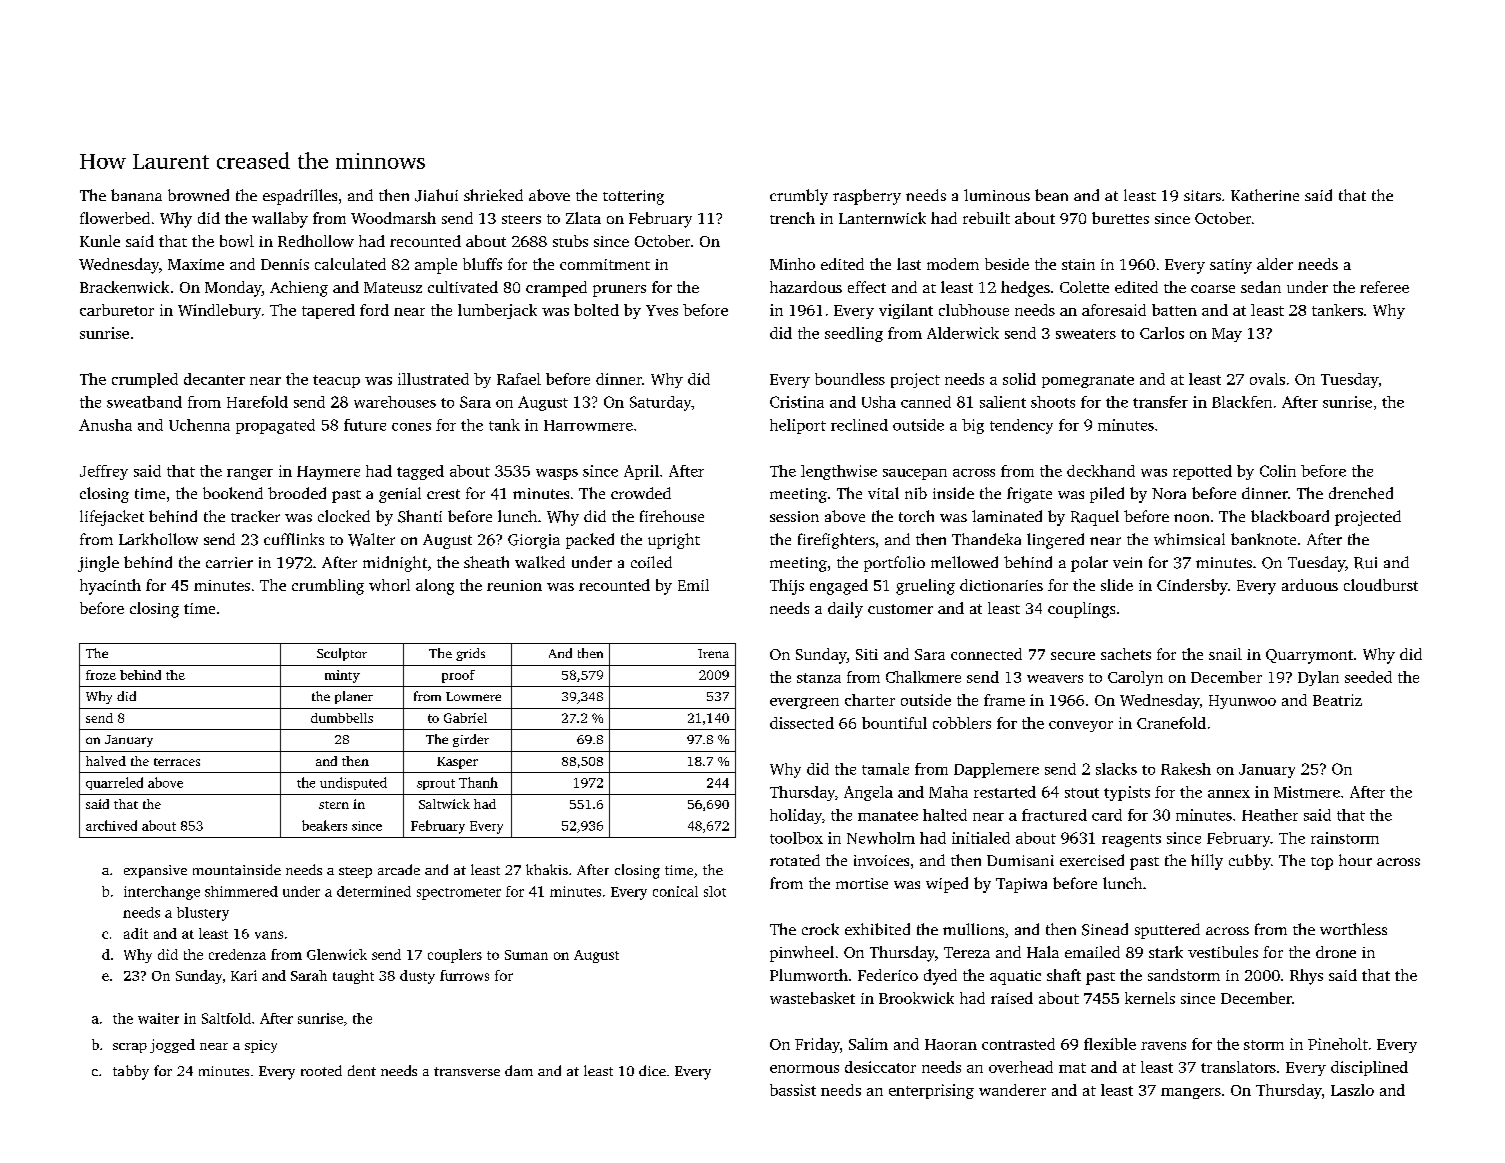  Describe the element at coordinates (854, 334) in the page. I see `seedling` at that location.
